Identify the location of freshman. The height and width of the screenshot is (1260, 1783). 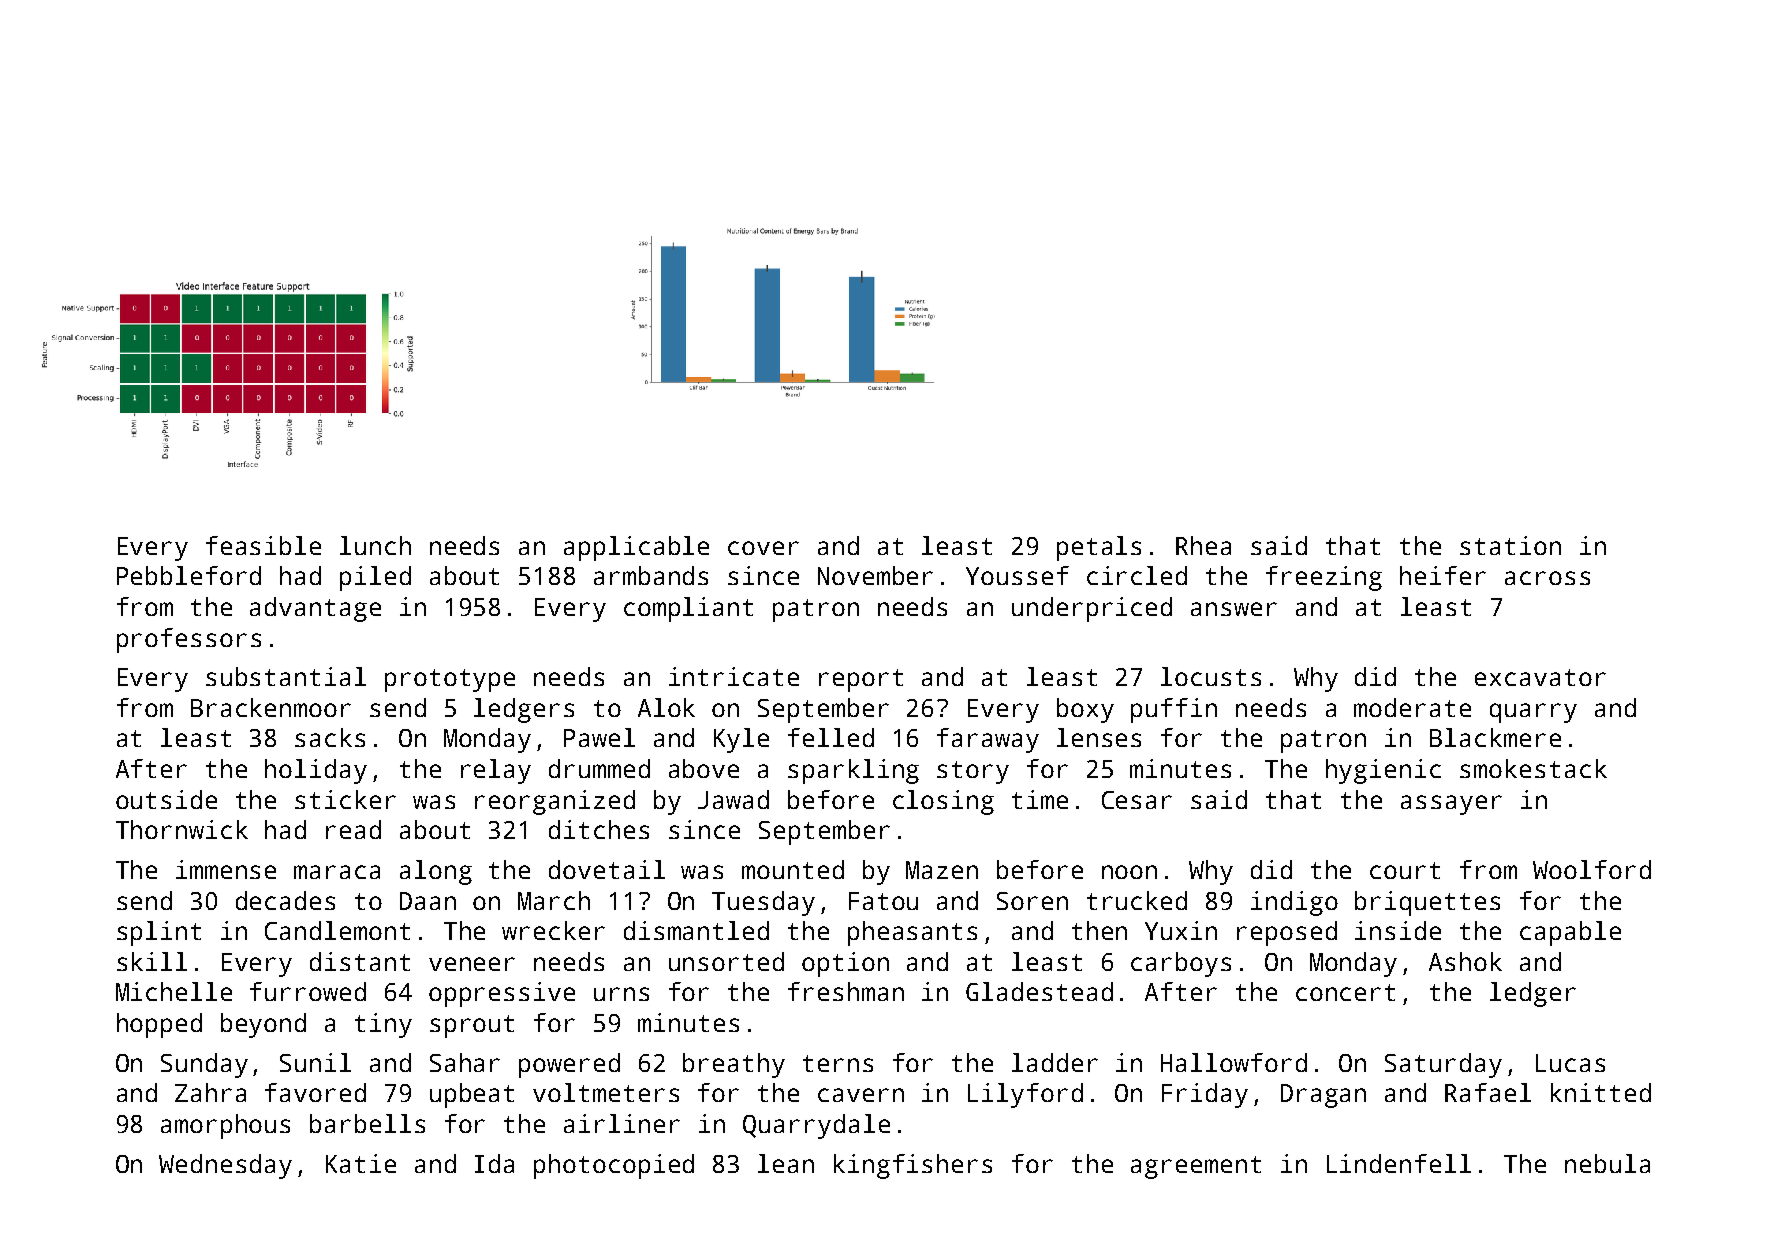
(846, 991).
